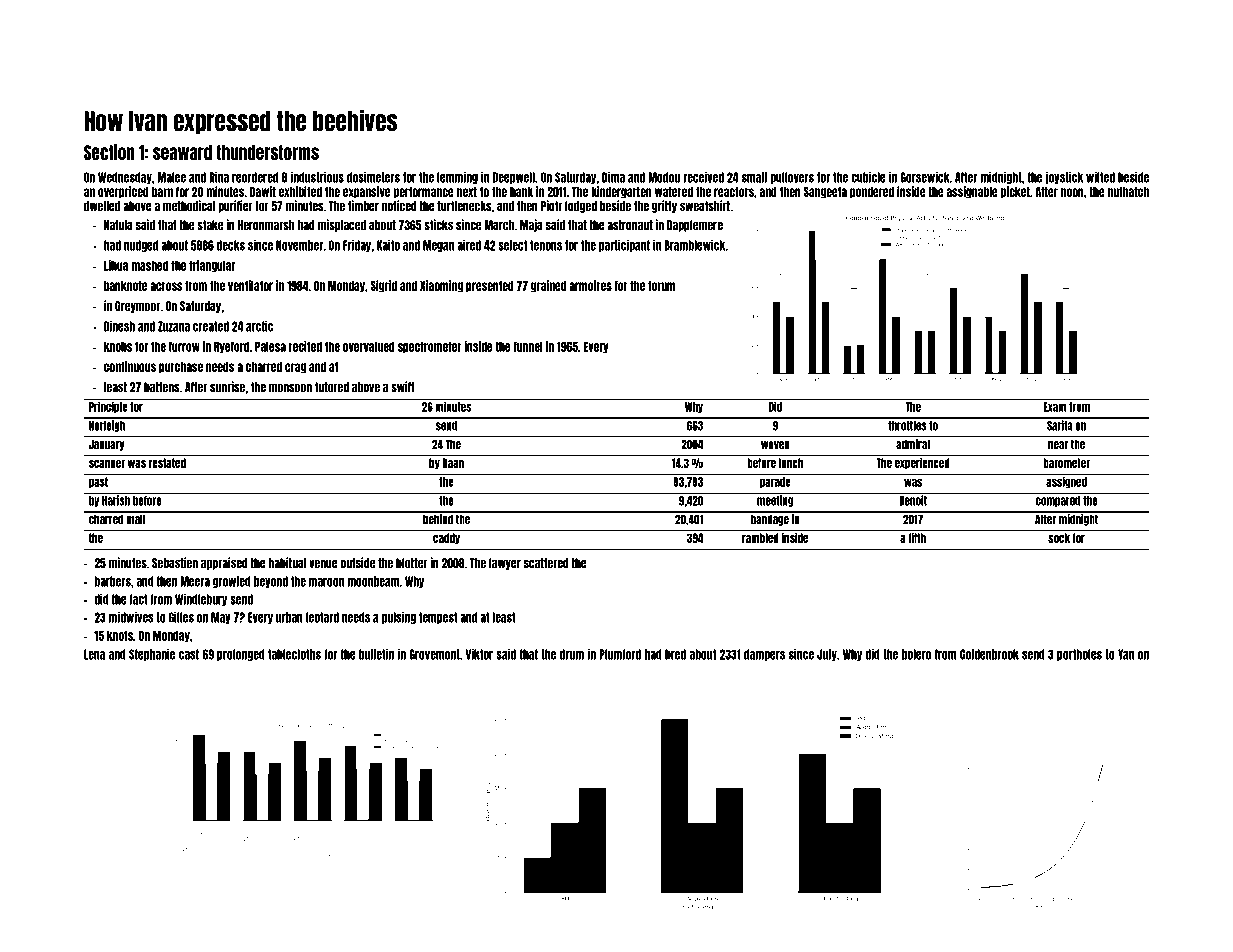 The height and width of the page is (952, 1233). Describe the element at coordinates (403, 387) in the page. I see `swift` at that location.
